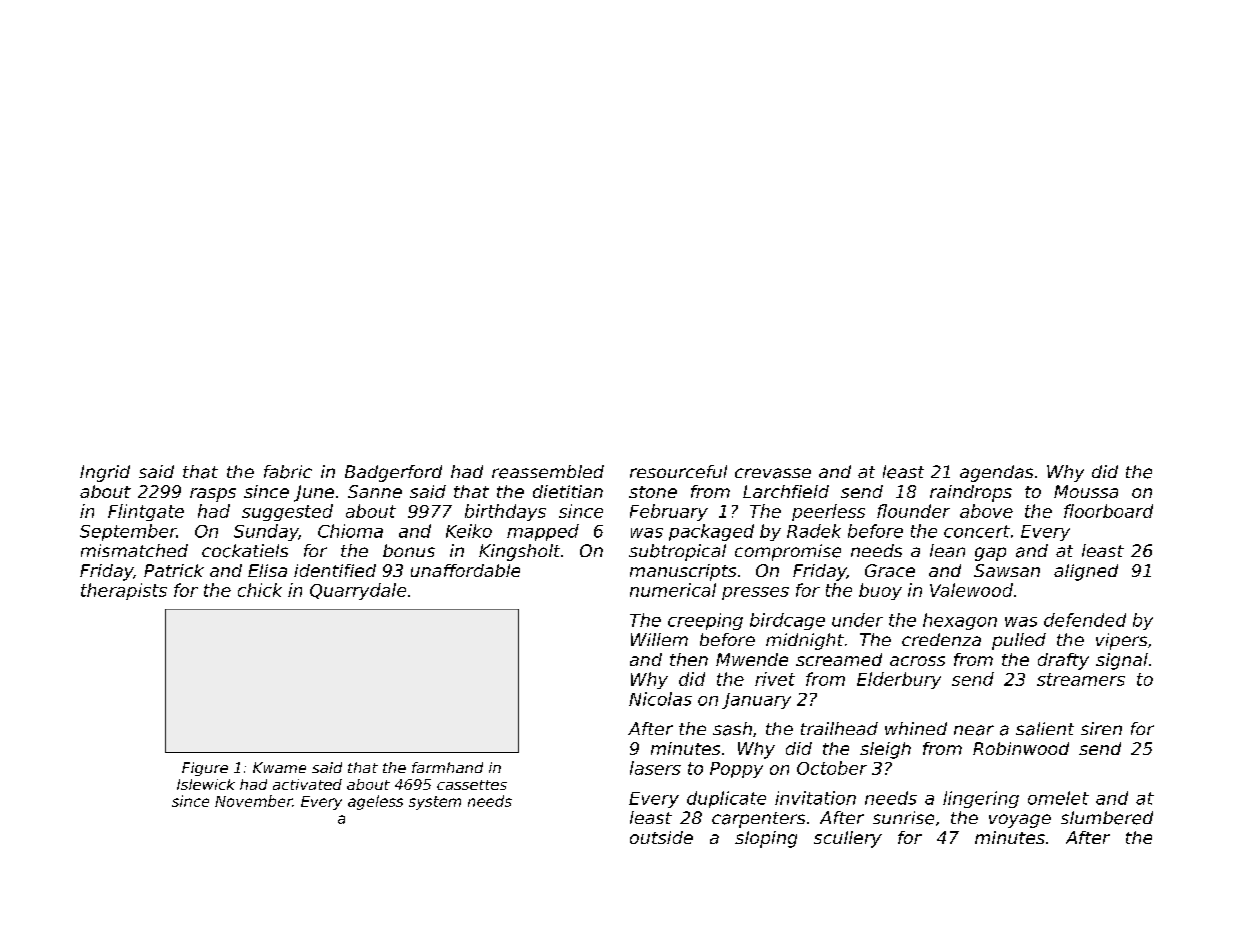 This screenshot has width=1233, height=952. I want to click on Nicolas, so click(660, 699).
